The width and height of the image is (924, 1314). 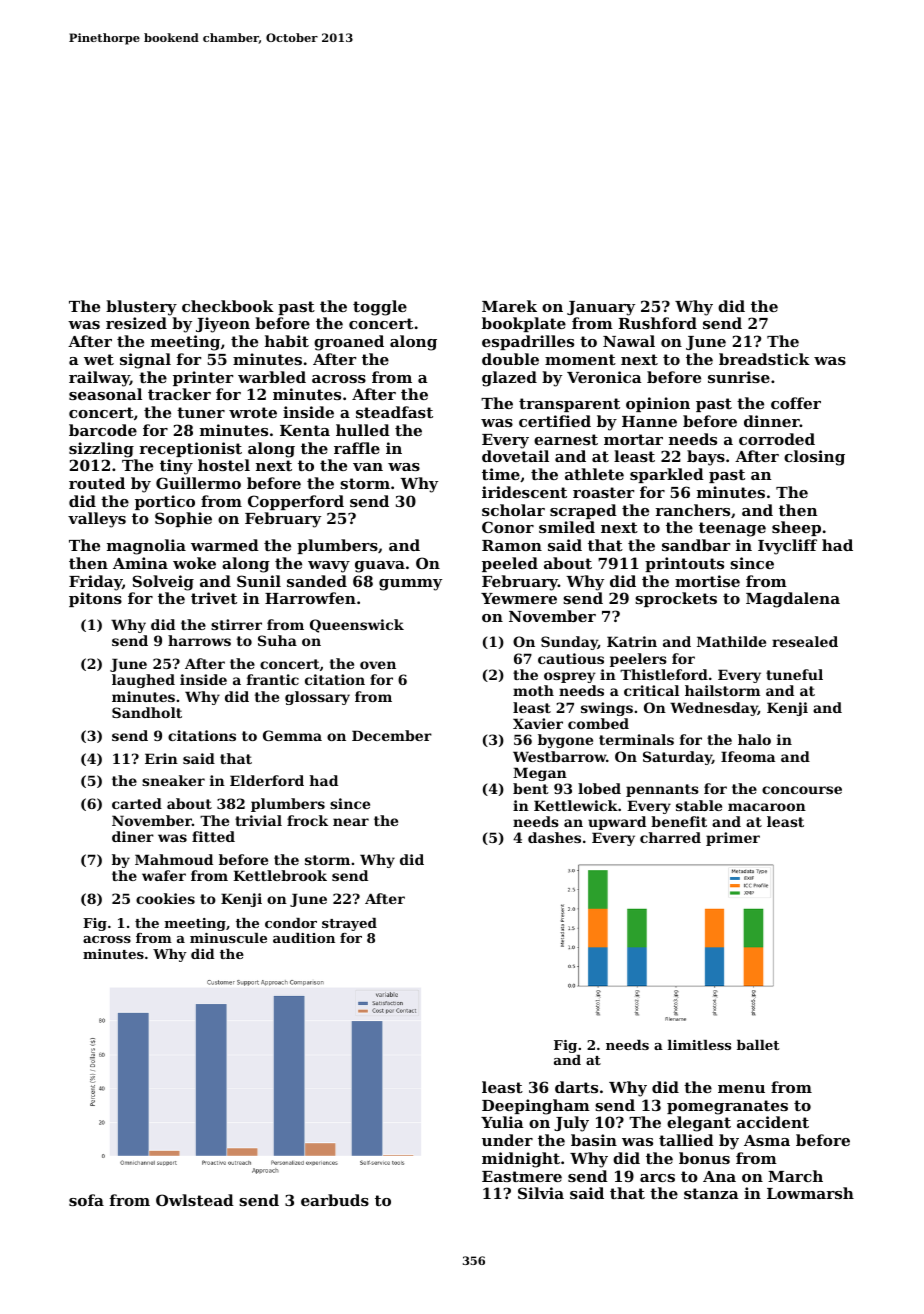 What do you see at coordinates (657, 323) in the image?
I see `Rushford` at bounding box center [657, 323].
